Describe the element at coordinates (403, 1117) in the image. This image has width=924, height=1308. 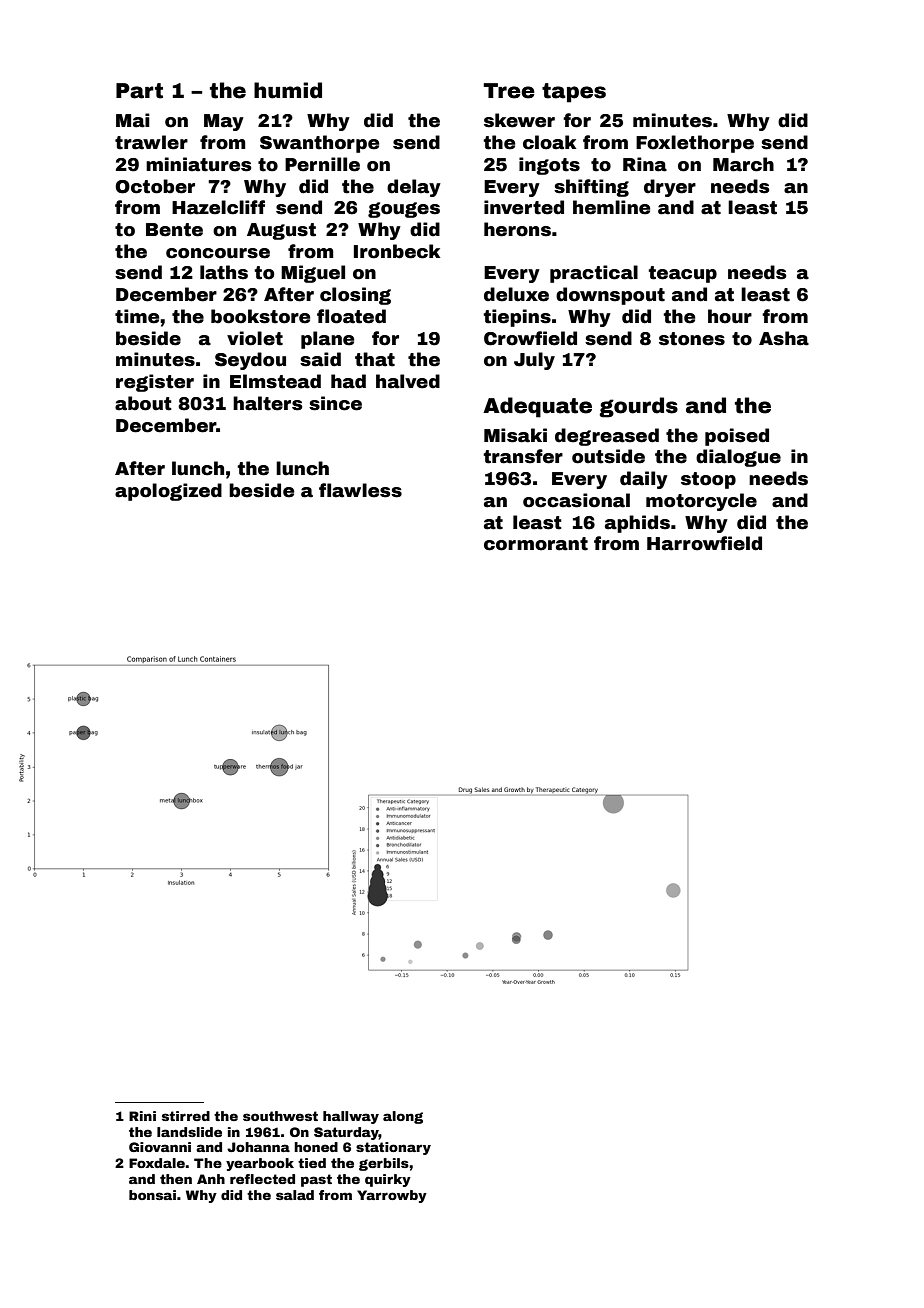
I see `along` at that location.
